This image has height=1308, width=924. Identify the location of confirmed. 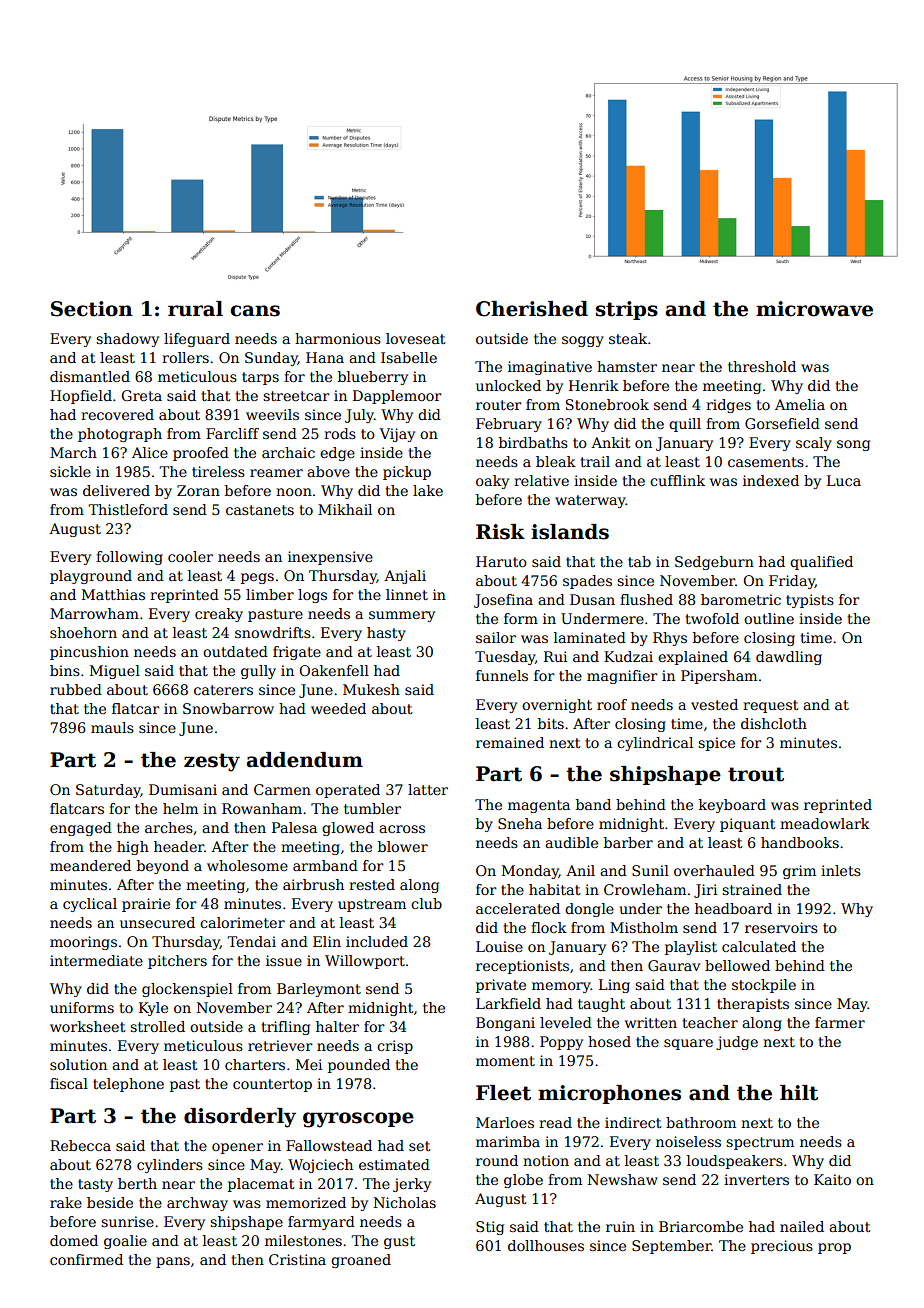
(86, 1259).
